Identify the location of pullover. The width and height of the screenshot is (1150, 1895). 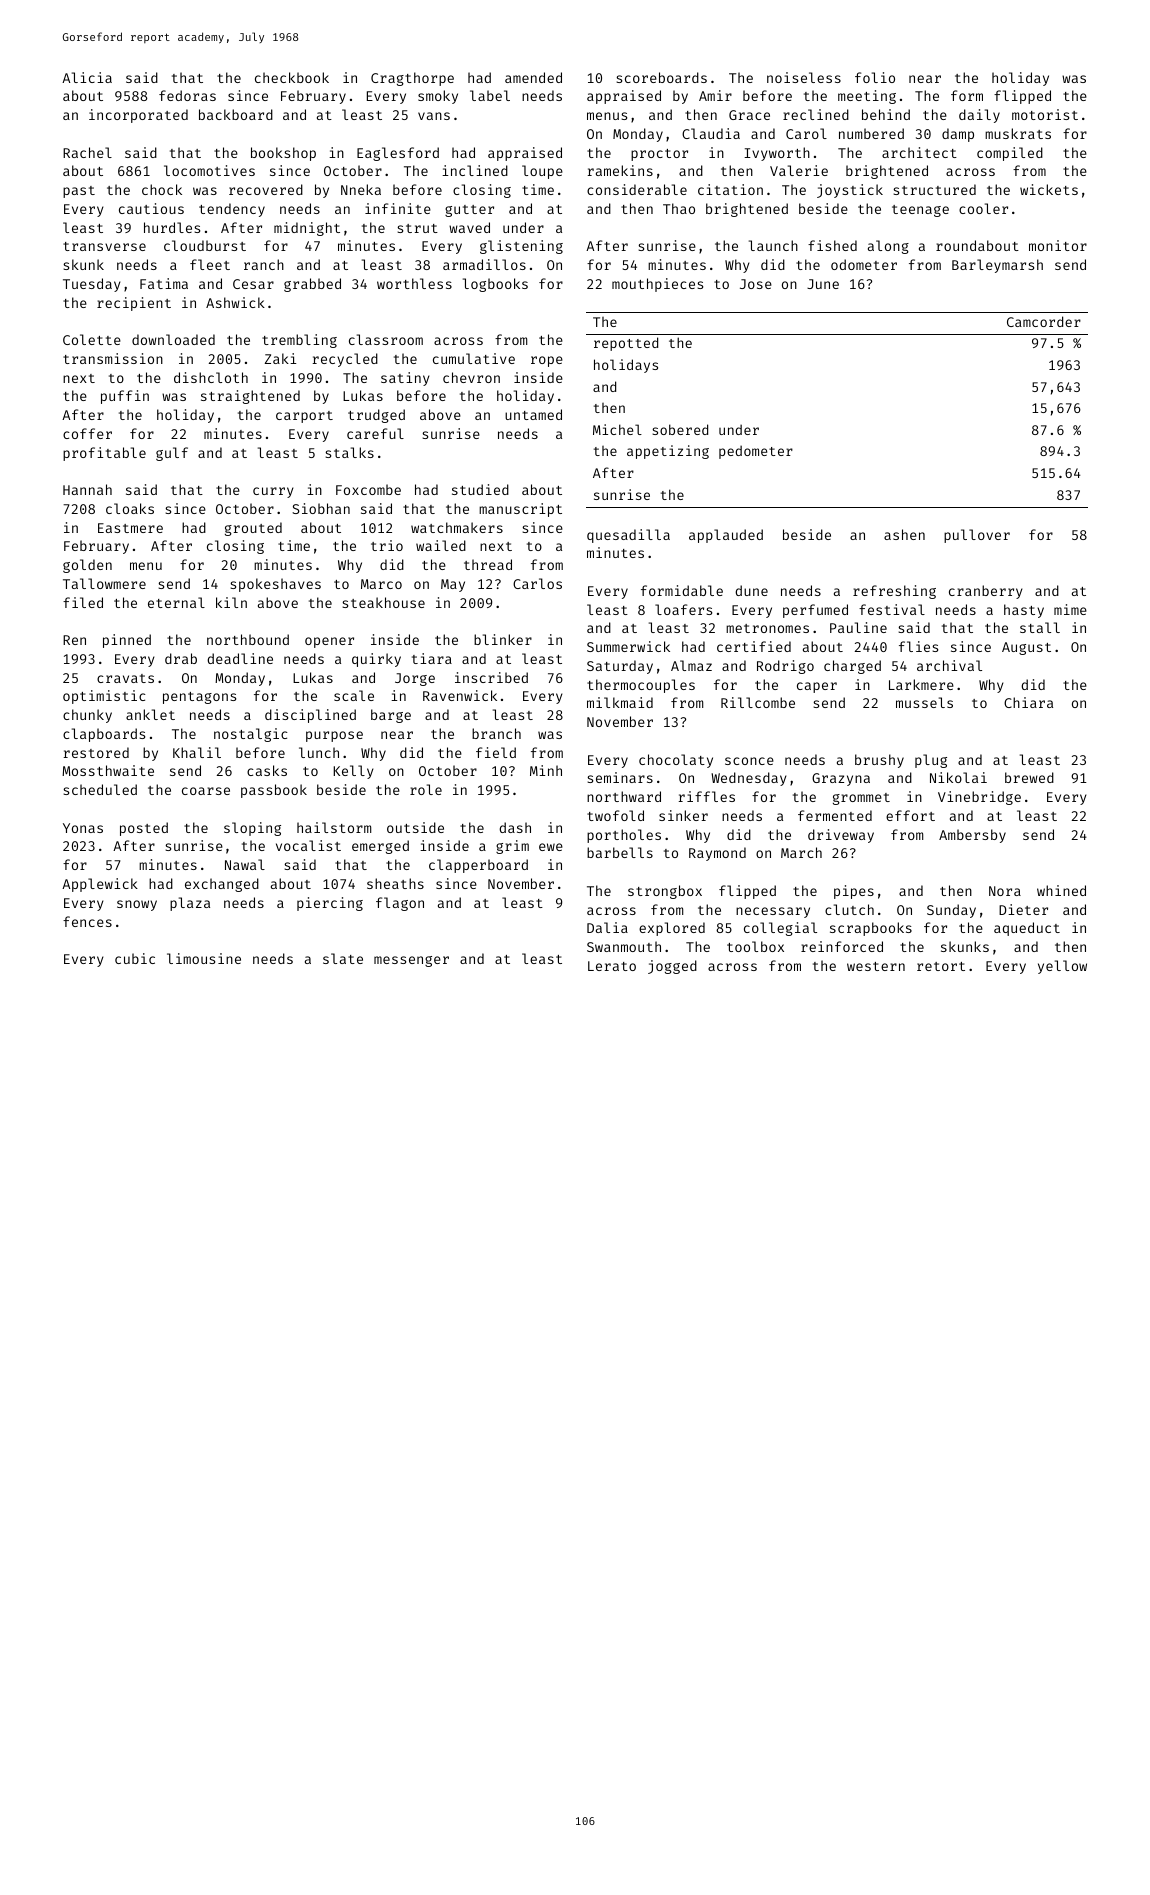
(977, 536).
